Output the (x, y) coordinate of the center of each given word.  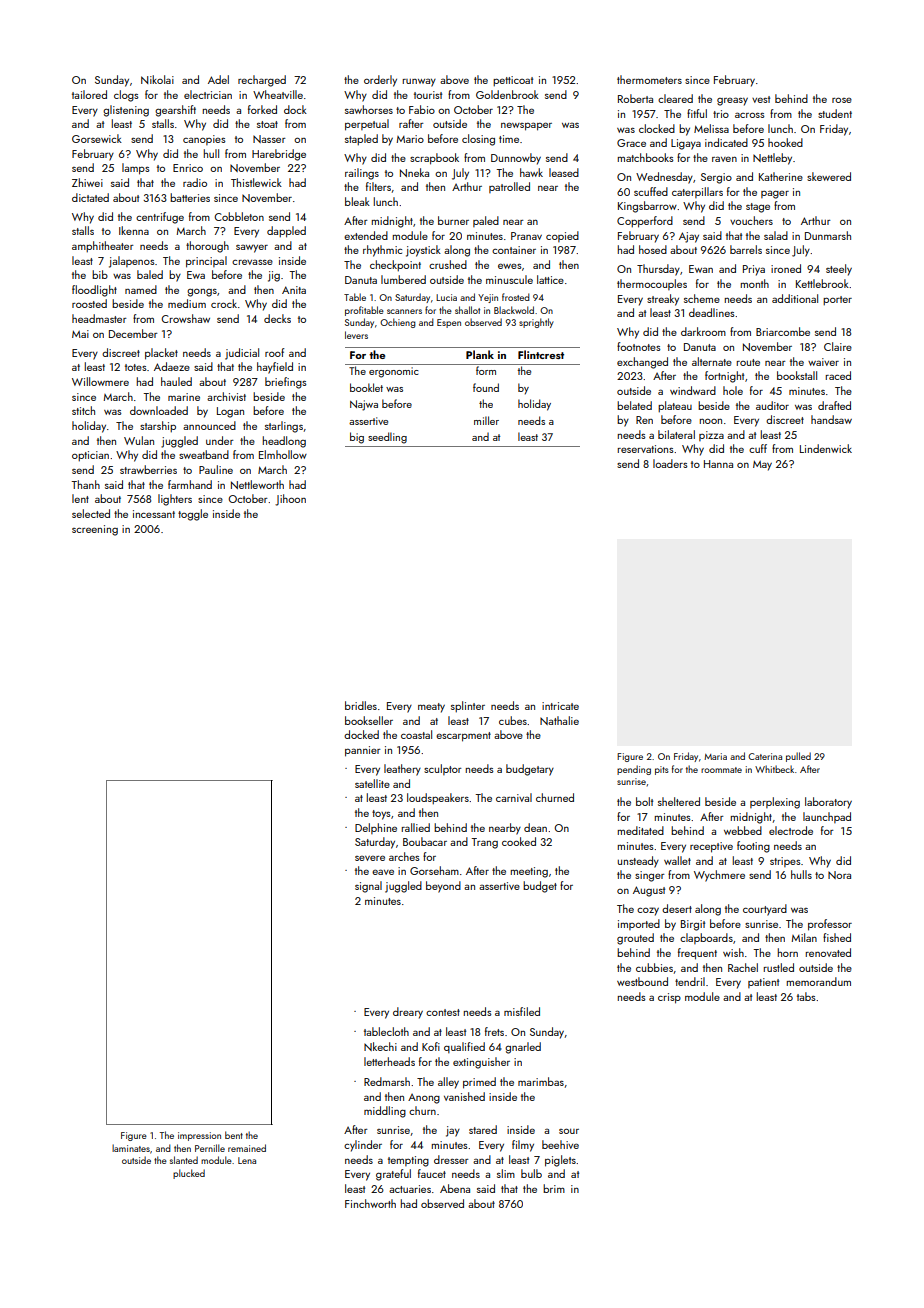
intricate (560, 706)
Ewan (701, 269)
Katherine (781, 176)
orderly (380, 81)
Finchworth (370, 1203)
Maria (715, 756)
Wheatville (278, 94)
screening (95, 530)
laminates (131, 1148)
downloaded (159, 410)
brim (554, 1188)
